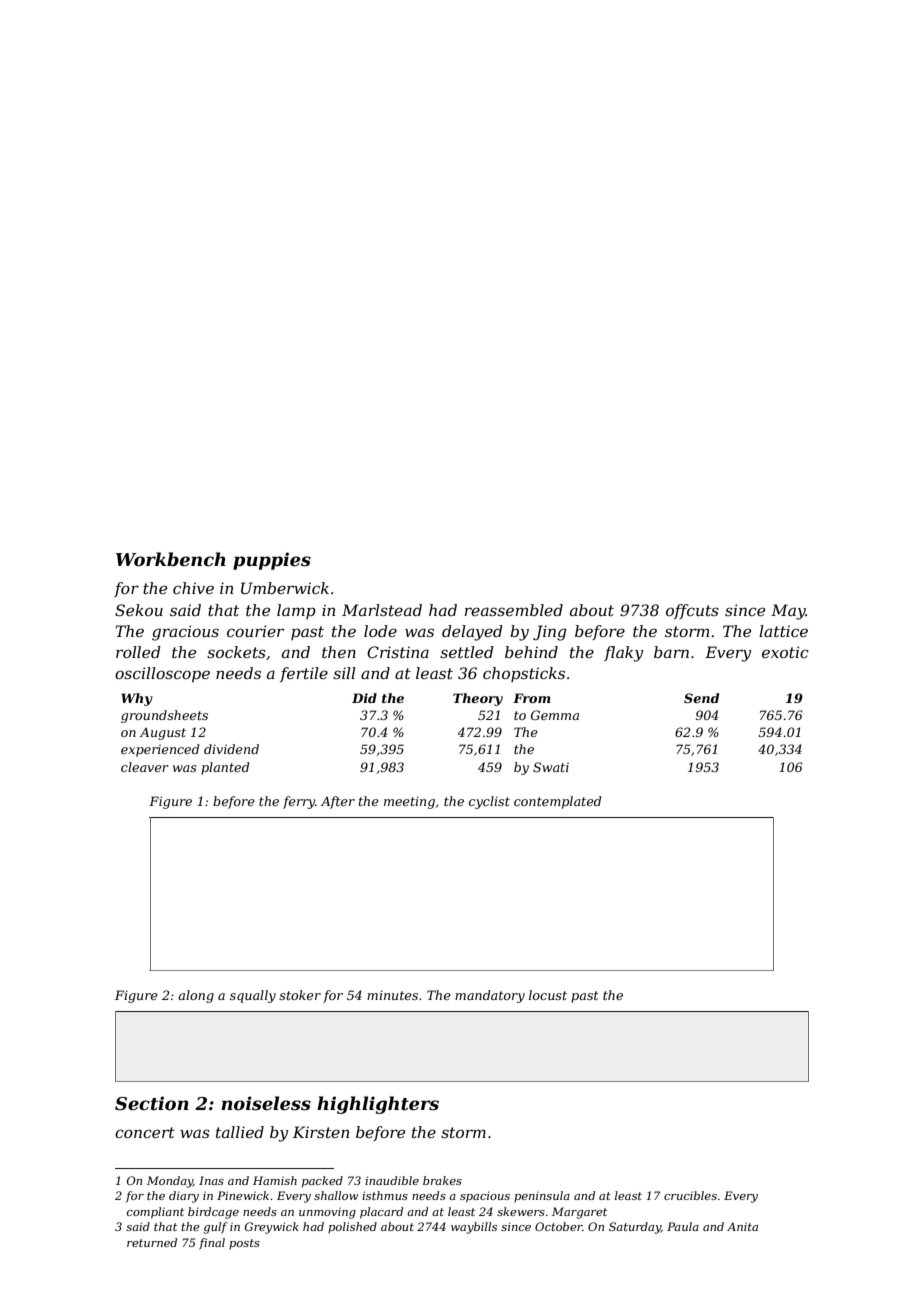 This page has width=924, height=1308. Describe the element at coordinates (548, 995) in the page. I see `locust` at that location.
